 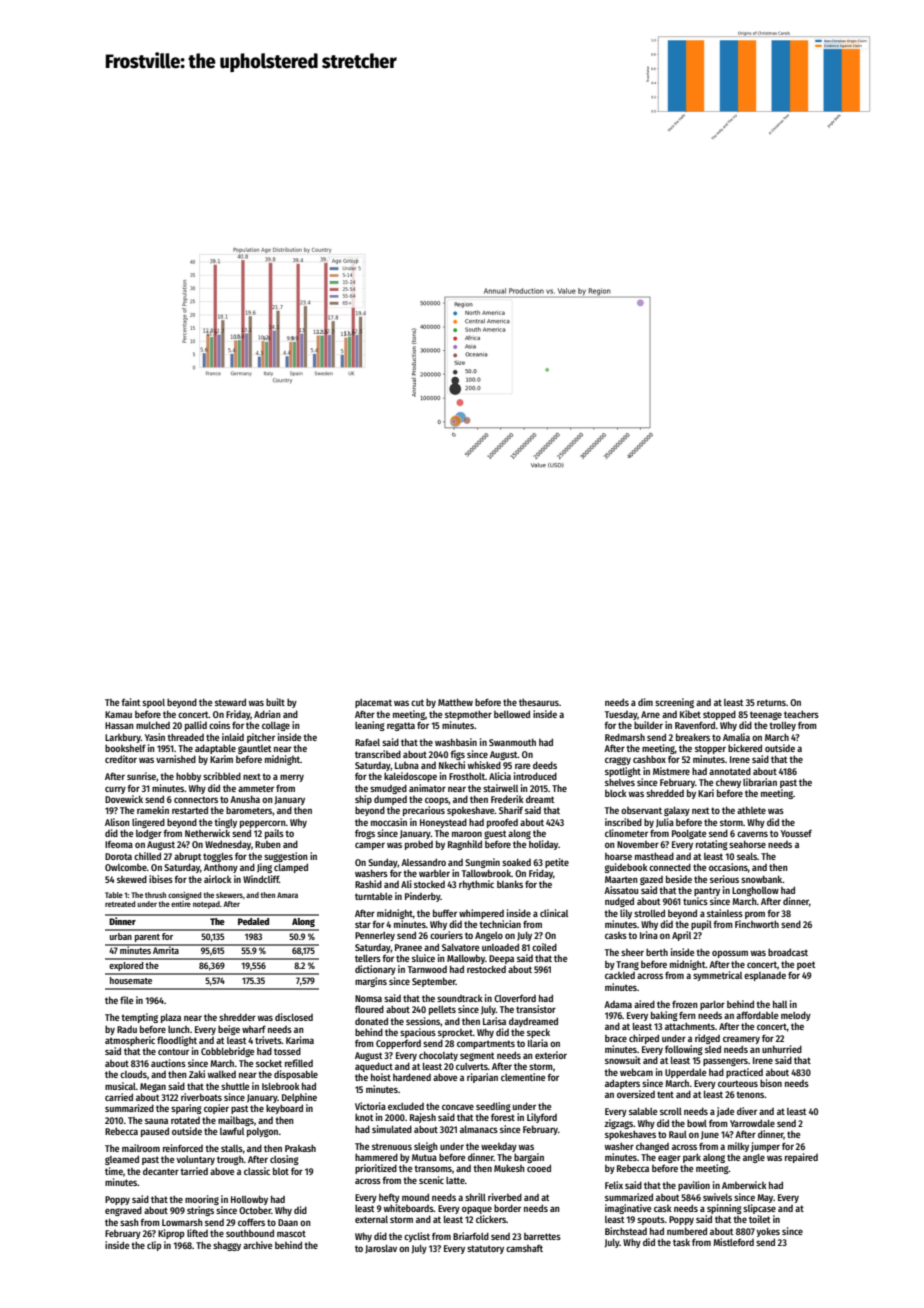 What do you see at coordinates (695, 901) in the screenshot?
I see `tunics` at bounding box center [695, 901].
